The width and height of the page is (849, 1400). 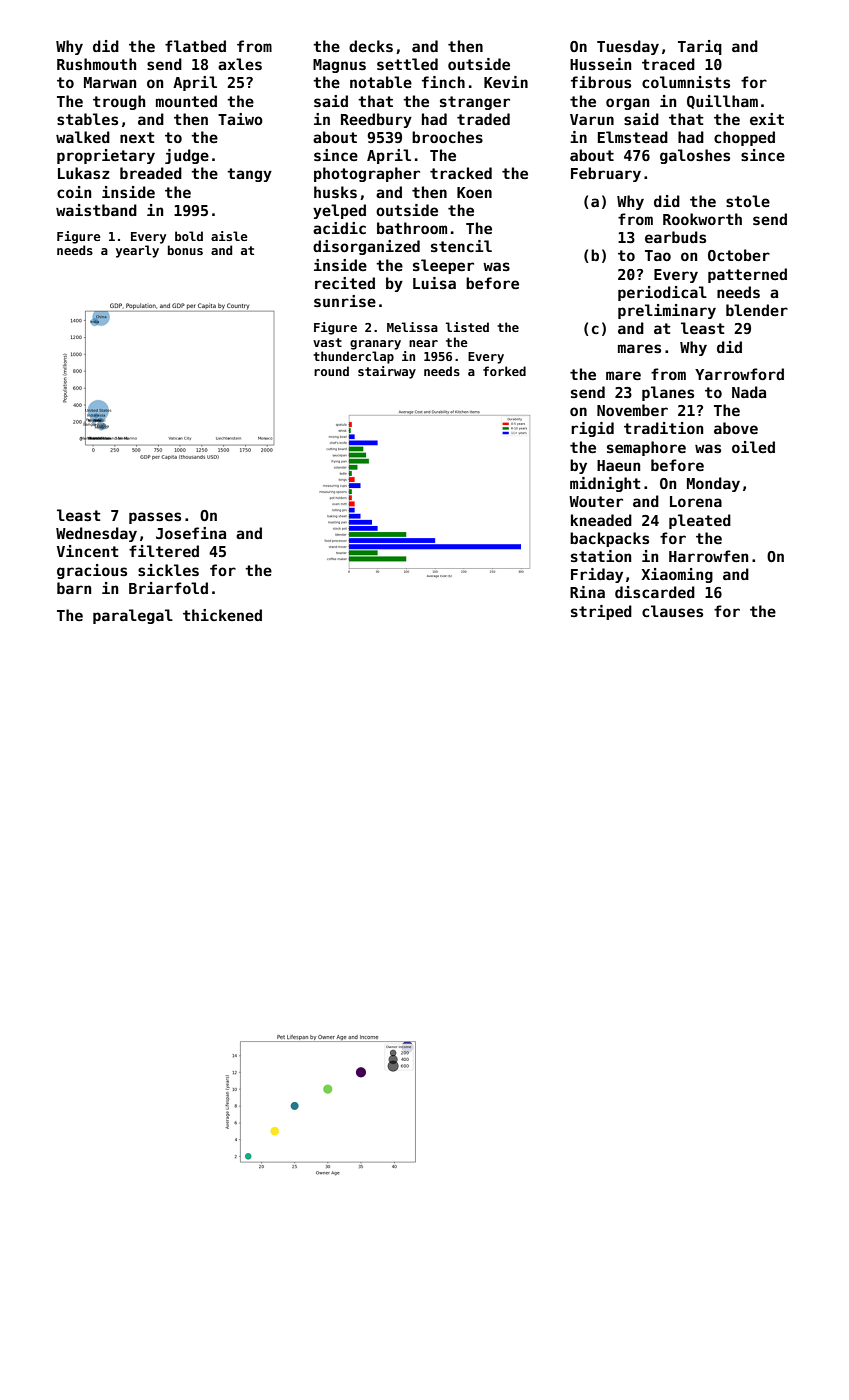 What do you see at coordinates (739, 374) in the page?
I see `Yarrowford` at bounding box center [739, 374].
